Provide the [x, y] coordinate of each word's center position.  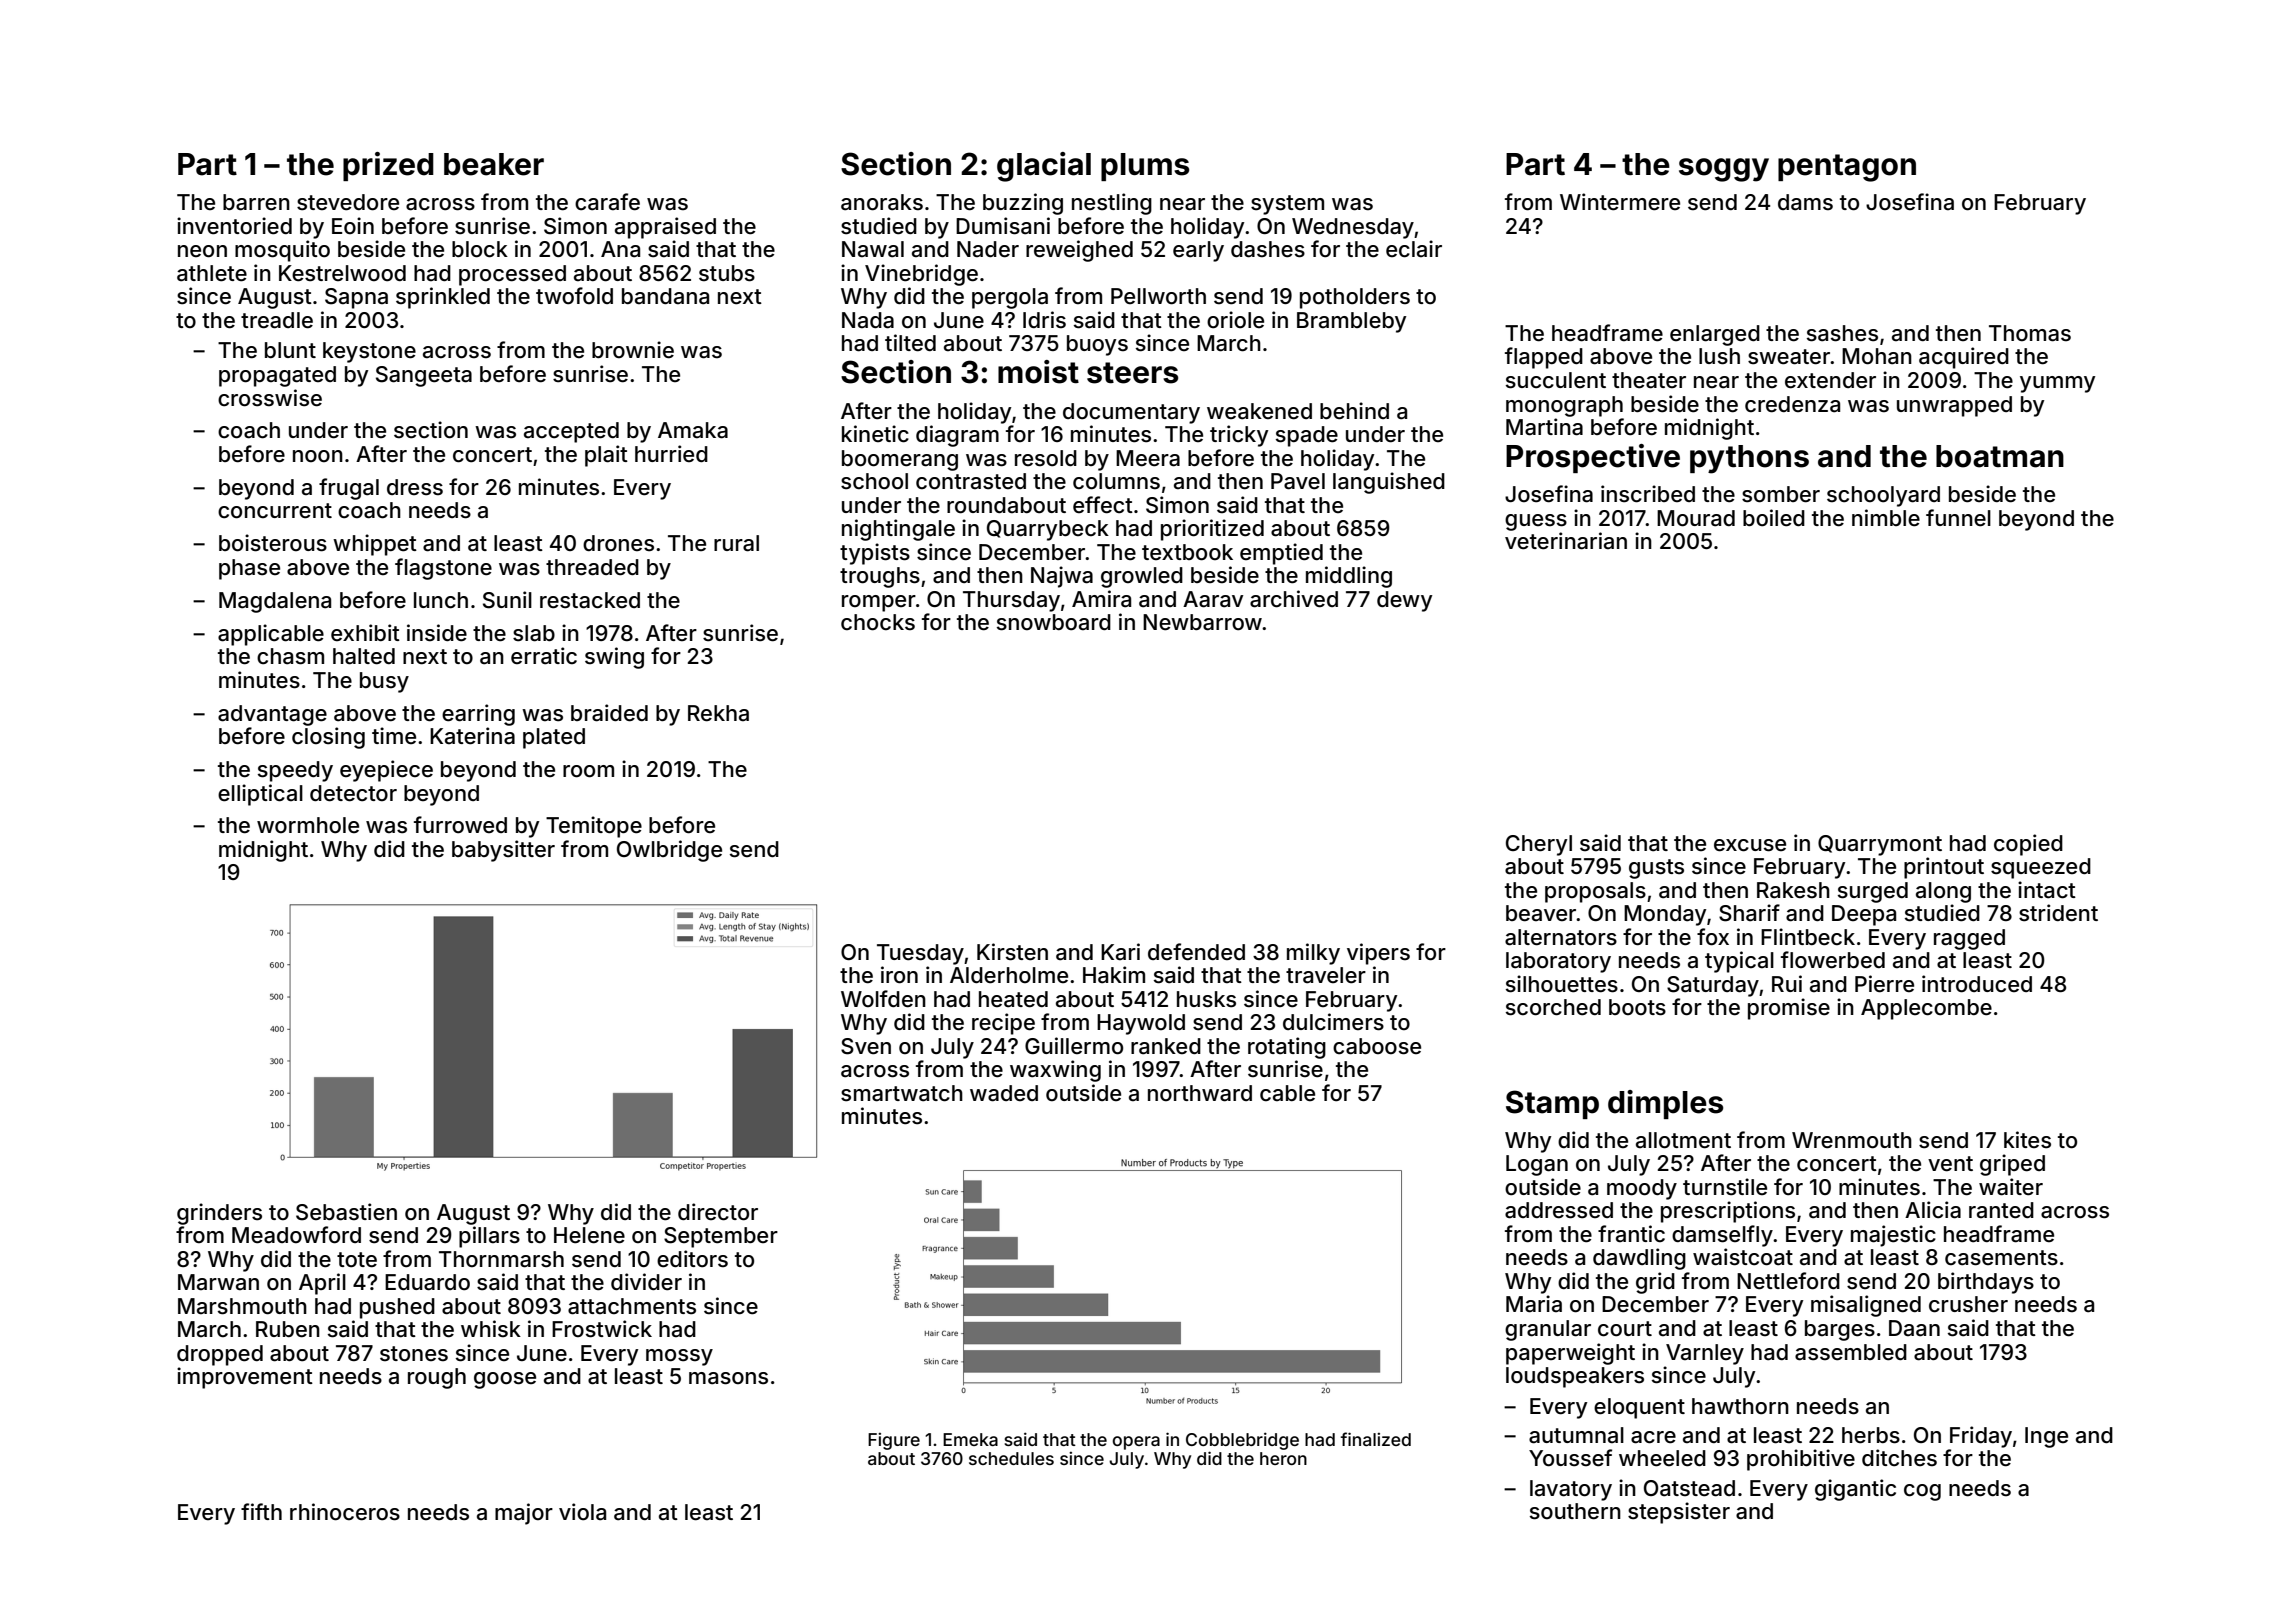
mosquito [282, 251]
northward [1200, 1093]
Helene [589, 1235]
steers [1132, 373]
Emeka [970, 1439]
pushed [397, 1308]
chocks [878, 622]
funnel [1958, 518]
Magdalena [275, 602]
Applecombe [1926, 1009]
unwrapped [1954, 406]
